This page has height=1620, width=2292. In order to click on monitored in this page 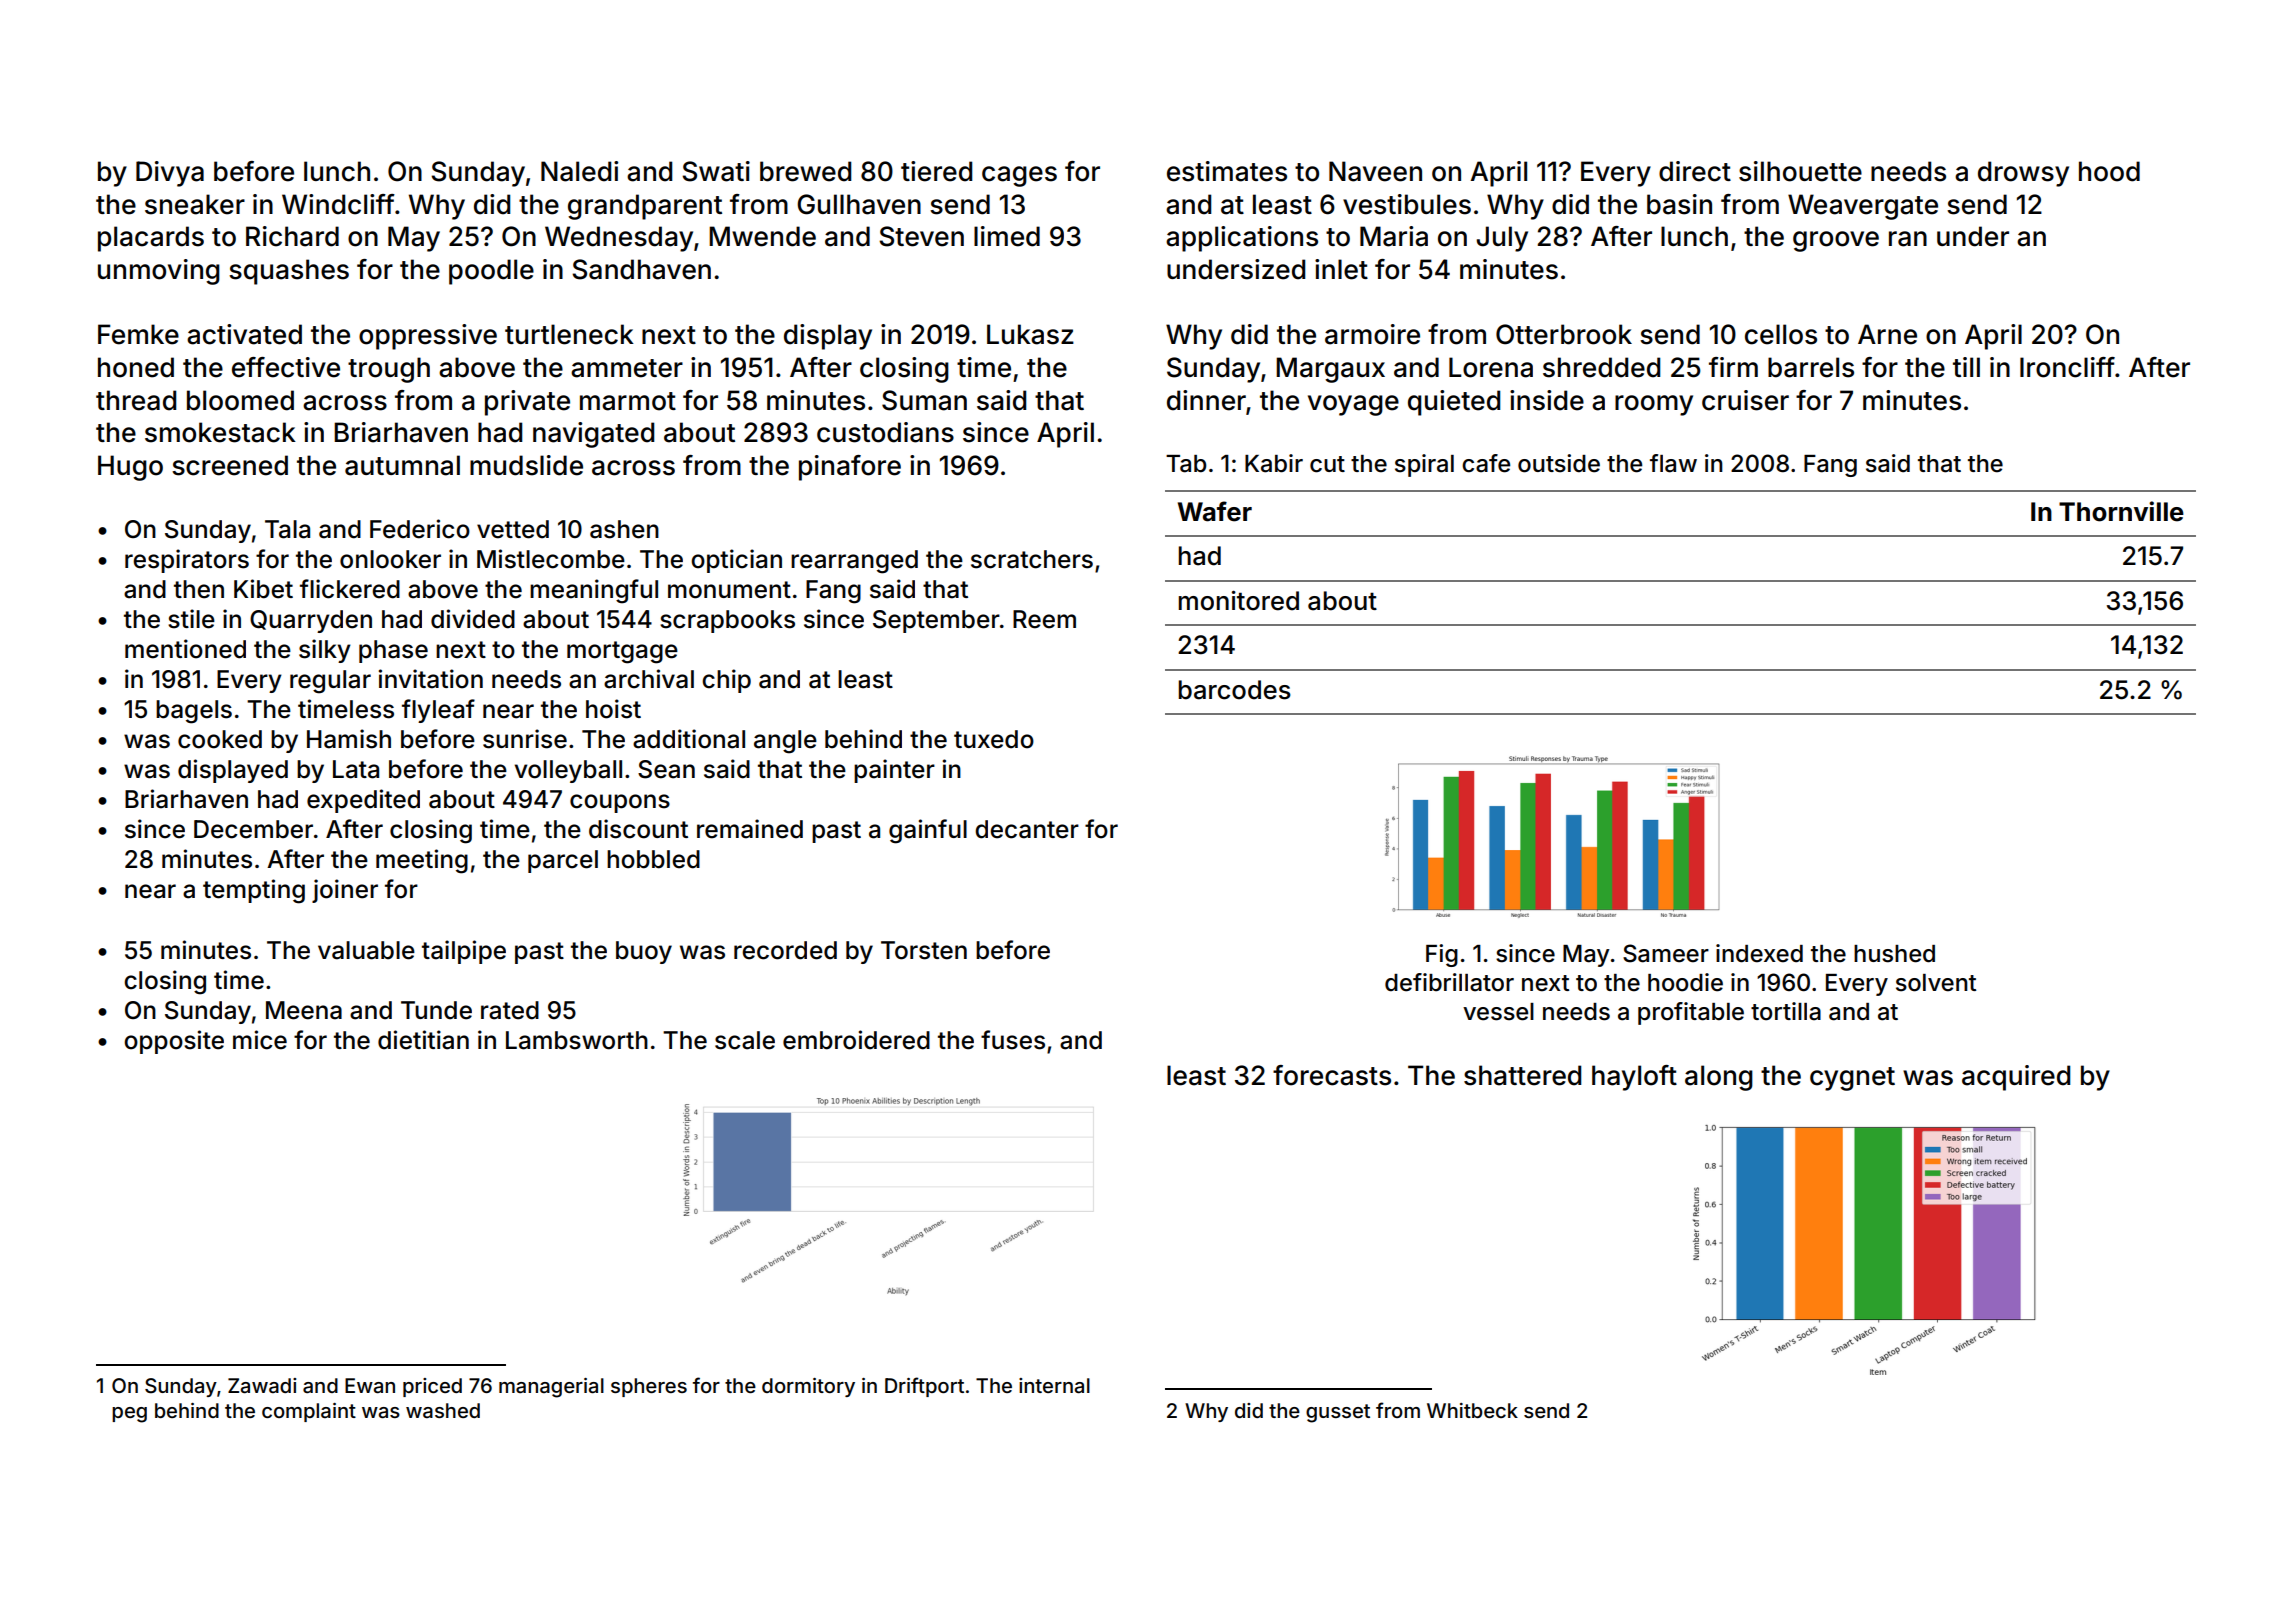, I will do `click(1239, 601)`.
